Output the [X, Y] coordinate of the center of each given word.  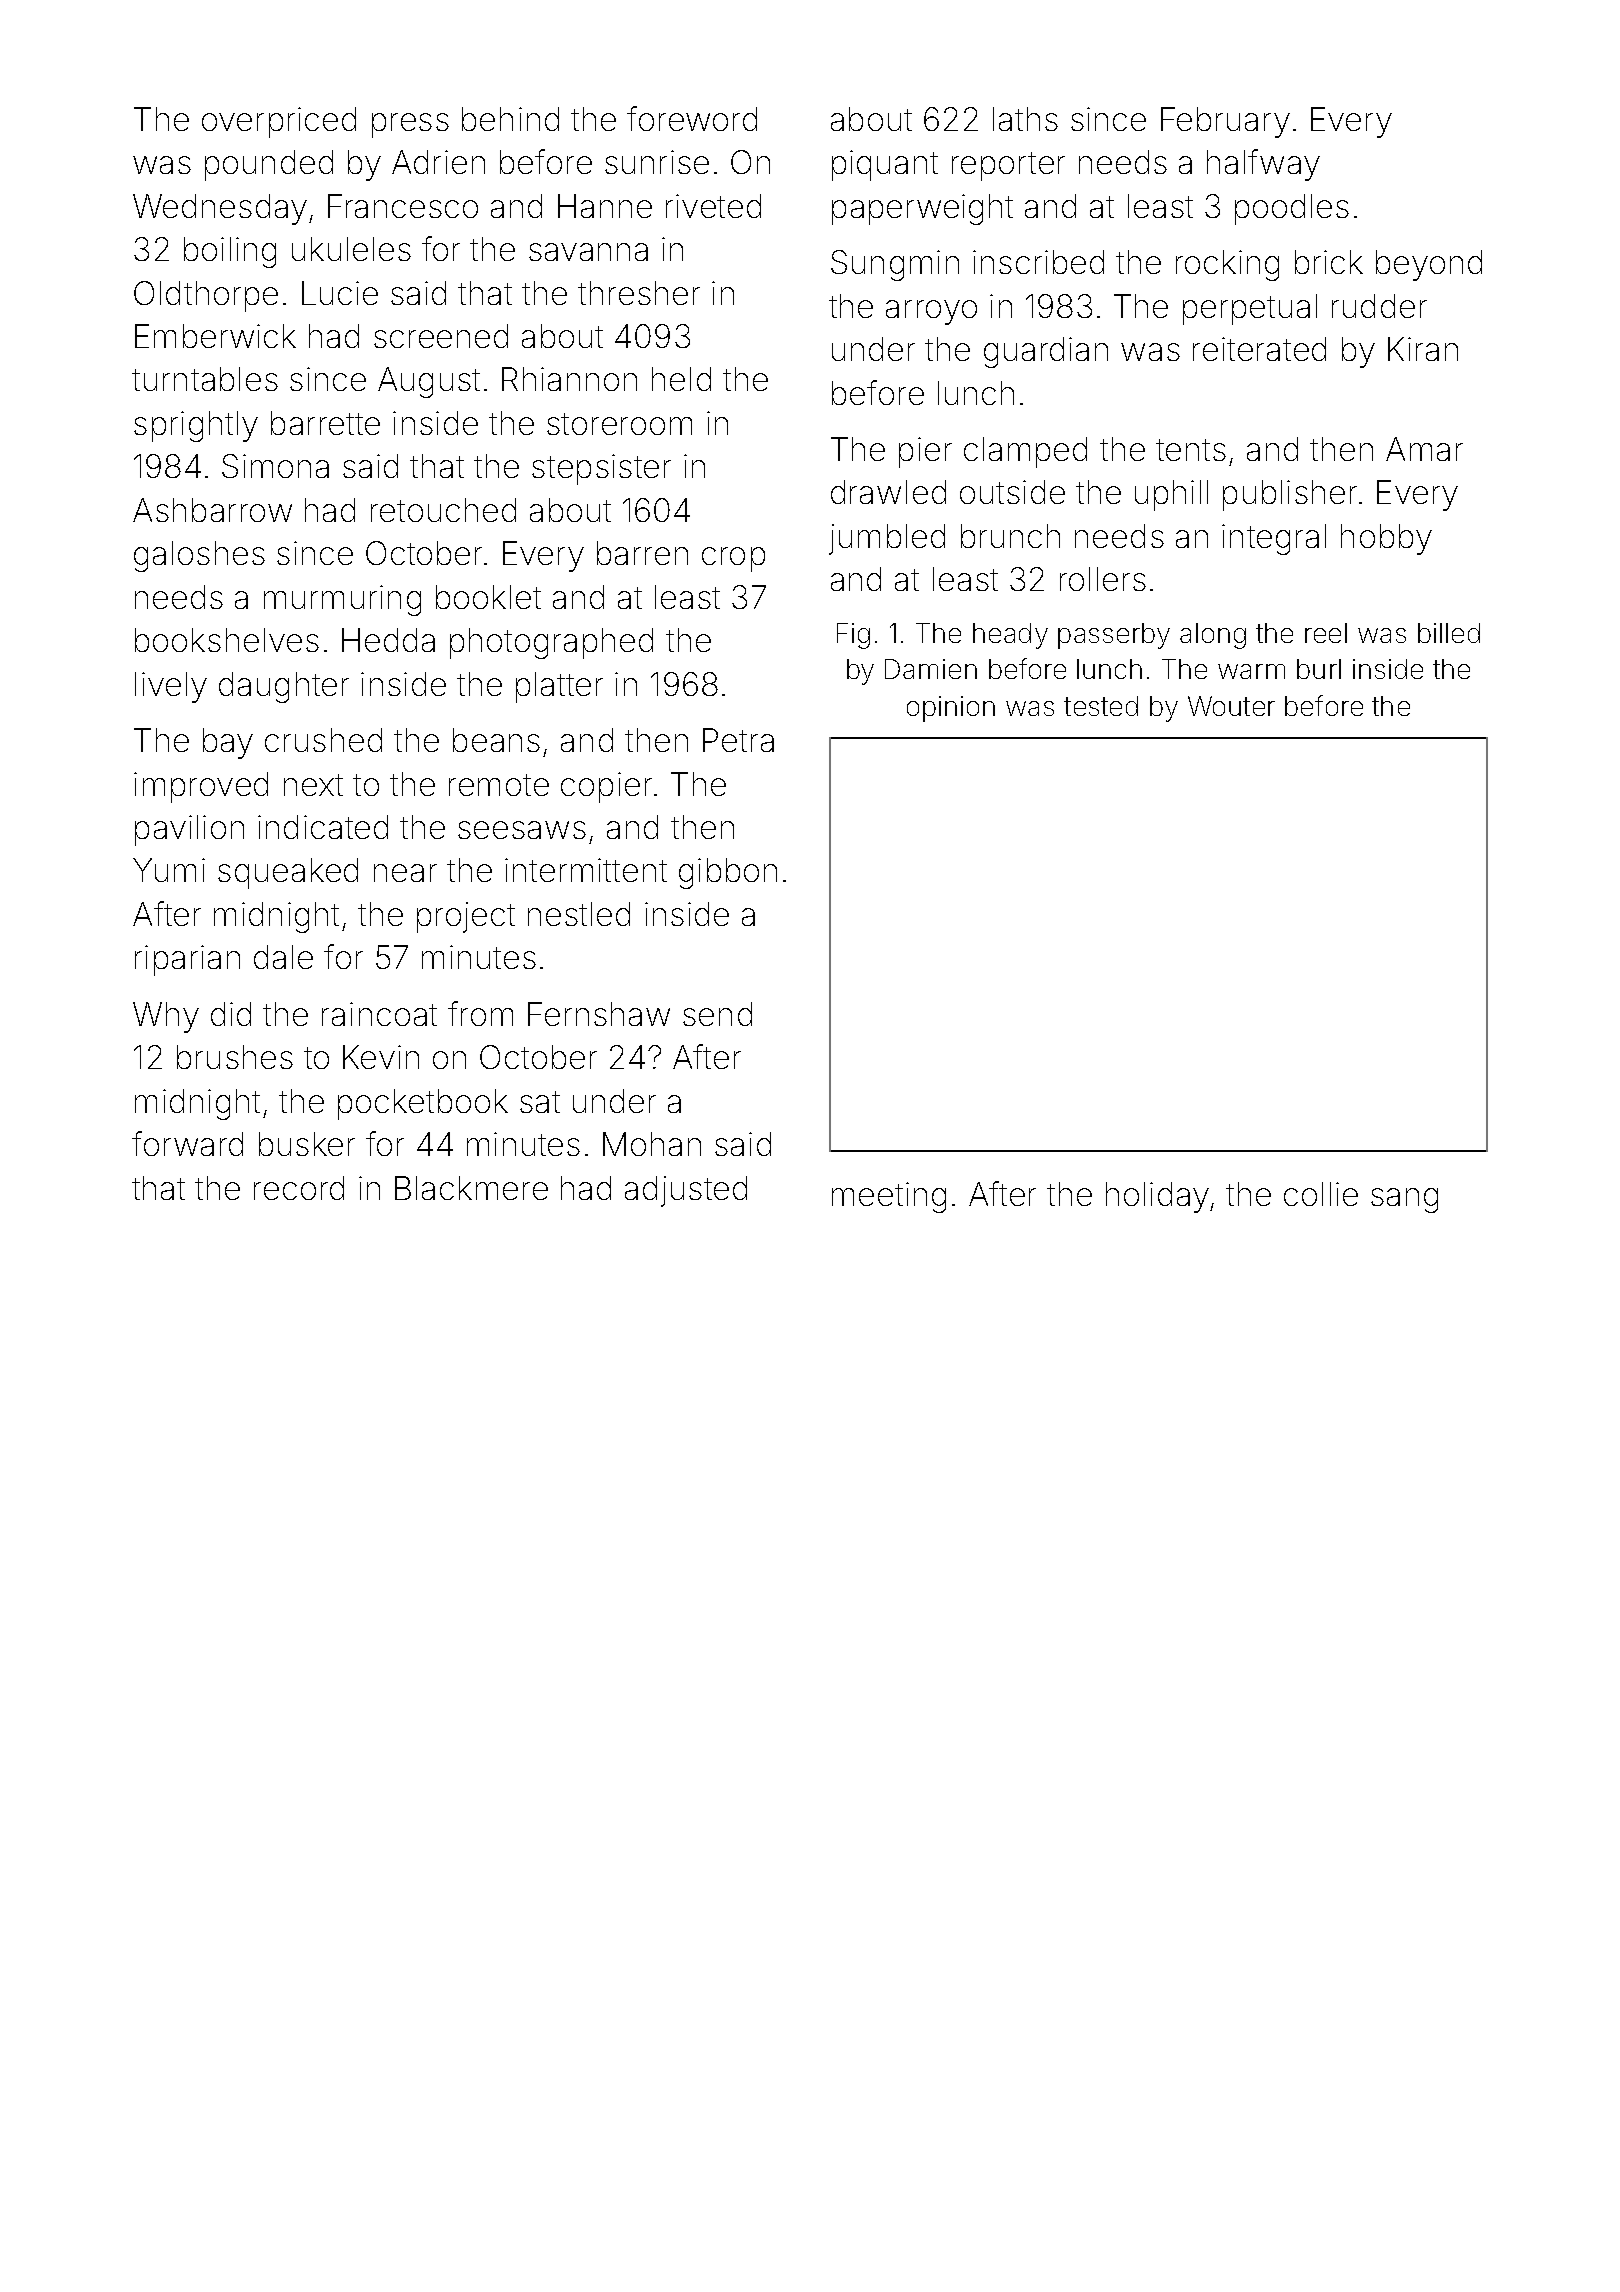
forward [187, 1143]
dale [283, 957]
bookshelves [227, 640]
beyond [1429, 265]
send [717, 1014]
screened [441, 336]
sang [1404, 1200]
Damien [931, 669]
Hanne [605, 206]
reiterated [1259, 349]
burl [1319, 669]
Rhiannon [569, 379]
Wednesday [220, 209]
